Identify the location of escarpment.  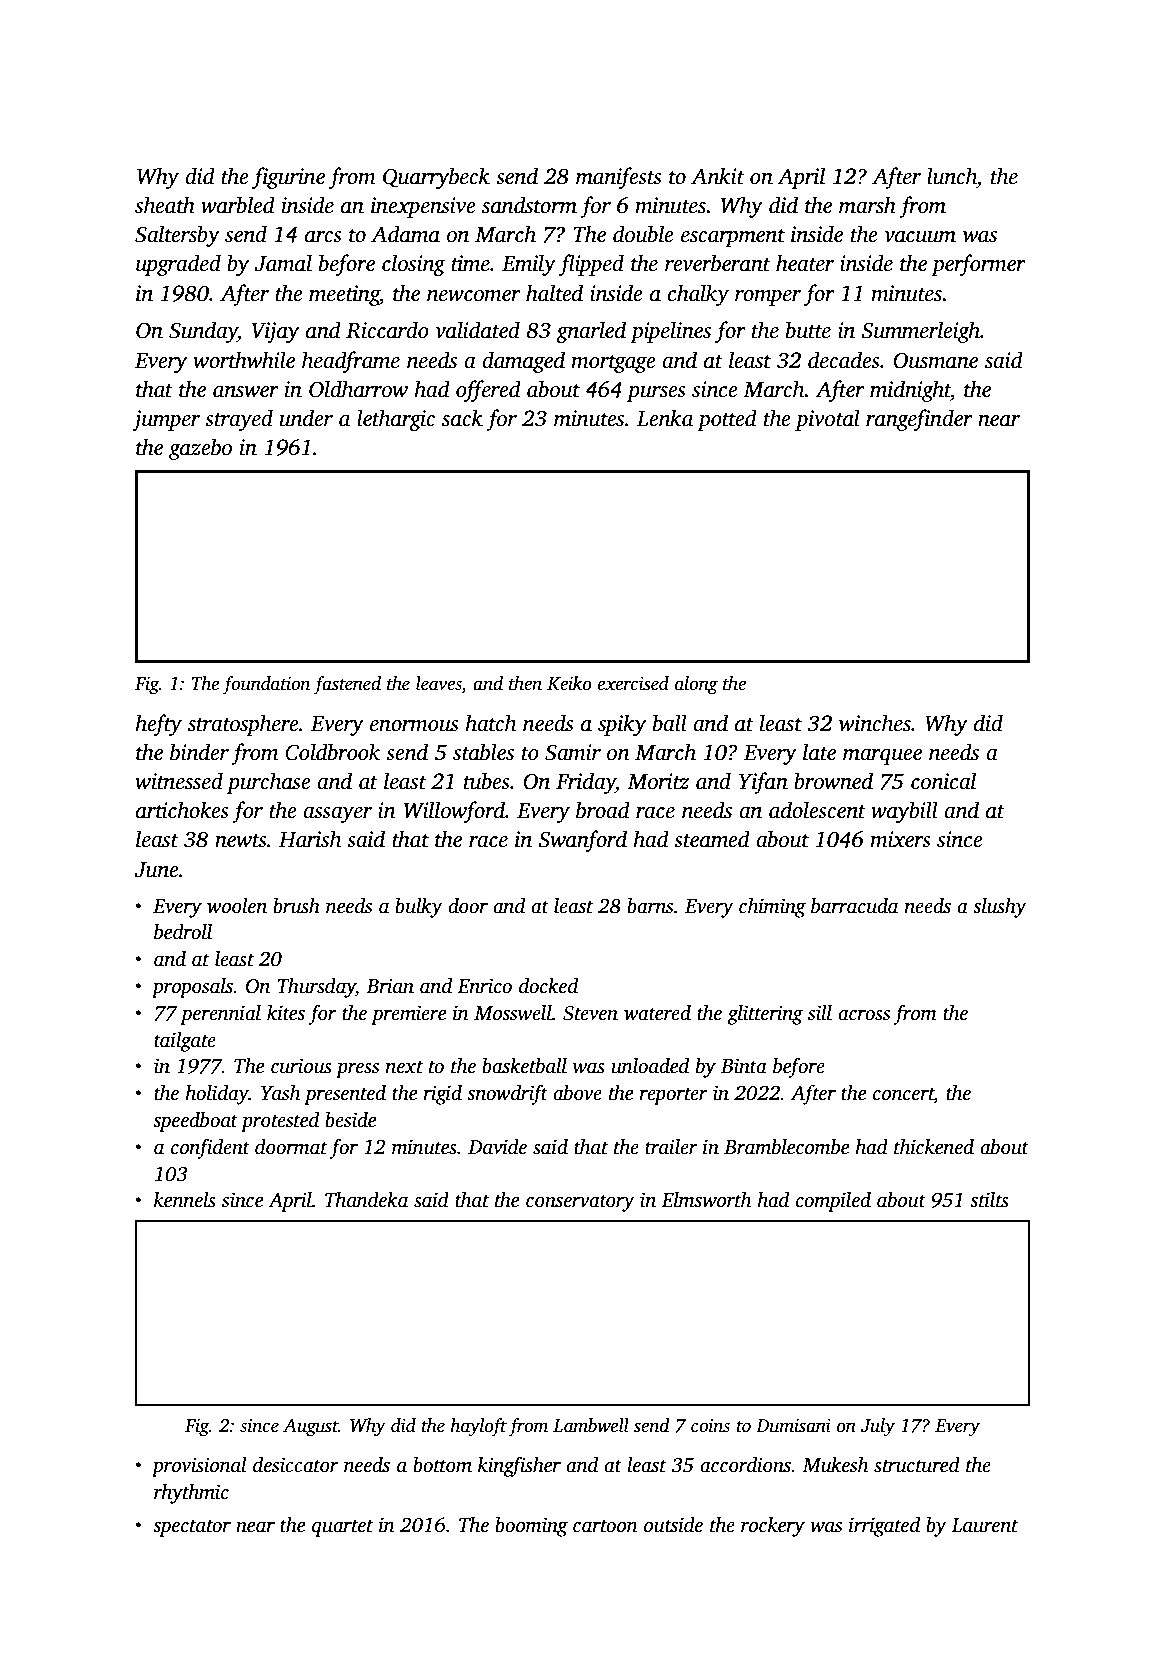
(733, 238).
